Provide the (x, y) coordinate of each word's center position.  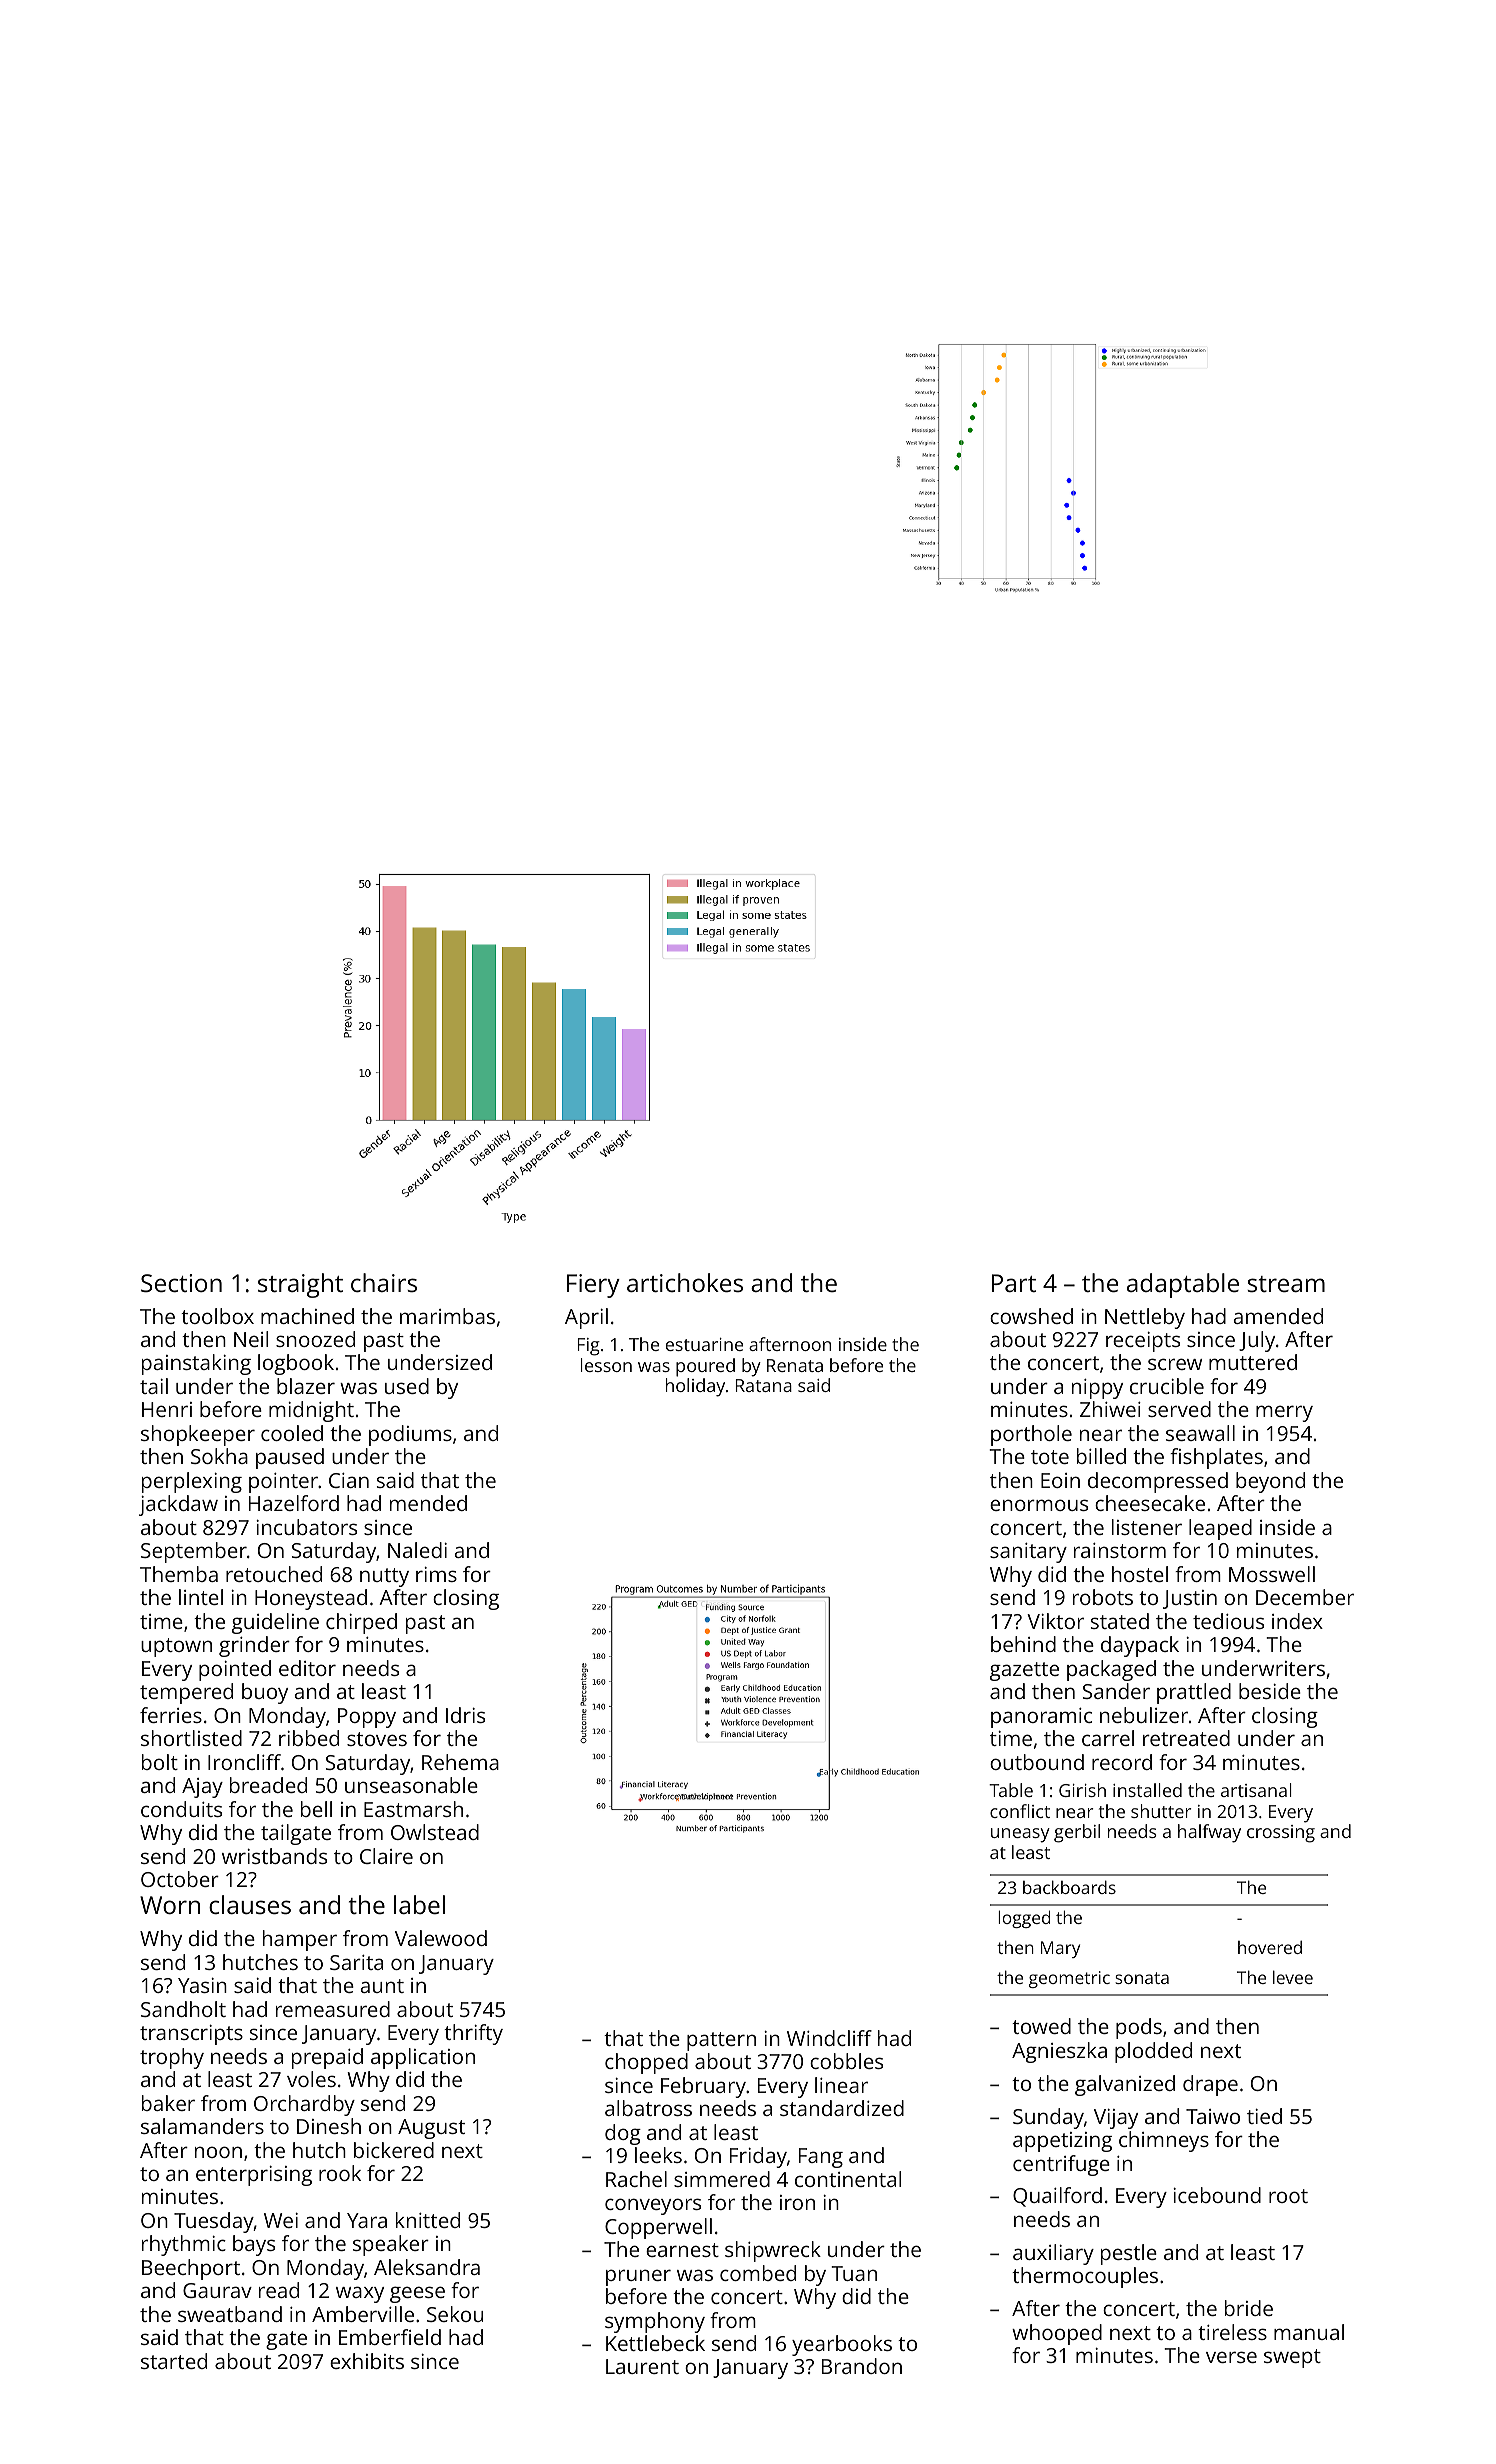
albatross (648, 2108)
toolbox (217, 1316)
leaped (1220, 1529)
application (423, 2058)
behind (1023, 1644)
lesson (606, 1365)
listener (1147, 1527)
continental (848, 2179)
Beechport (191, 2269)
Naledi (417, 1550)
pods (1139, 2028)
